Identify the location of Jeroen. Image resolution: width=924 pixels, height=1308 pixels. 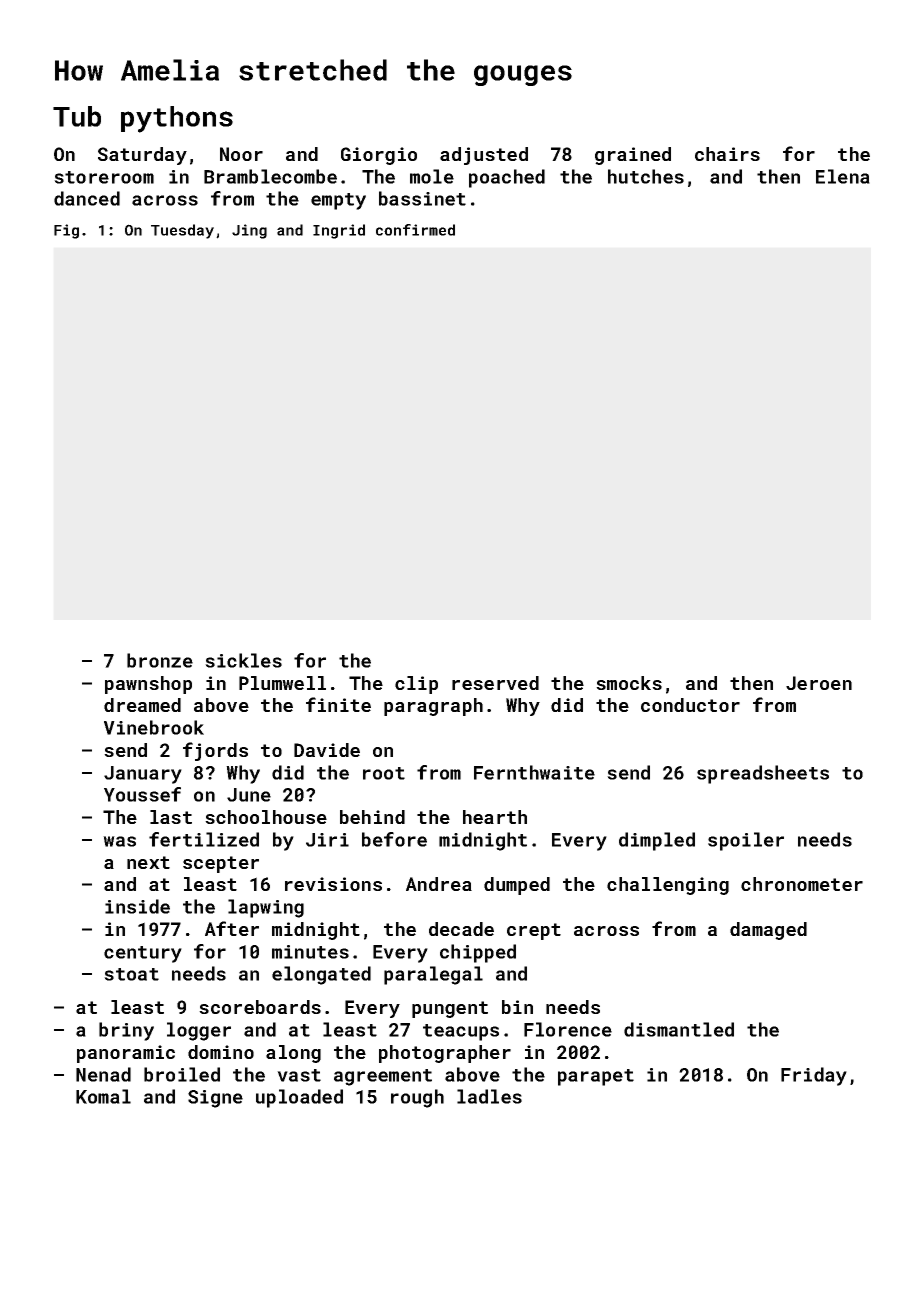
(819, 683).
